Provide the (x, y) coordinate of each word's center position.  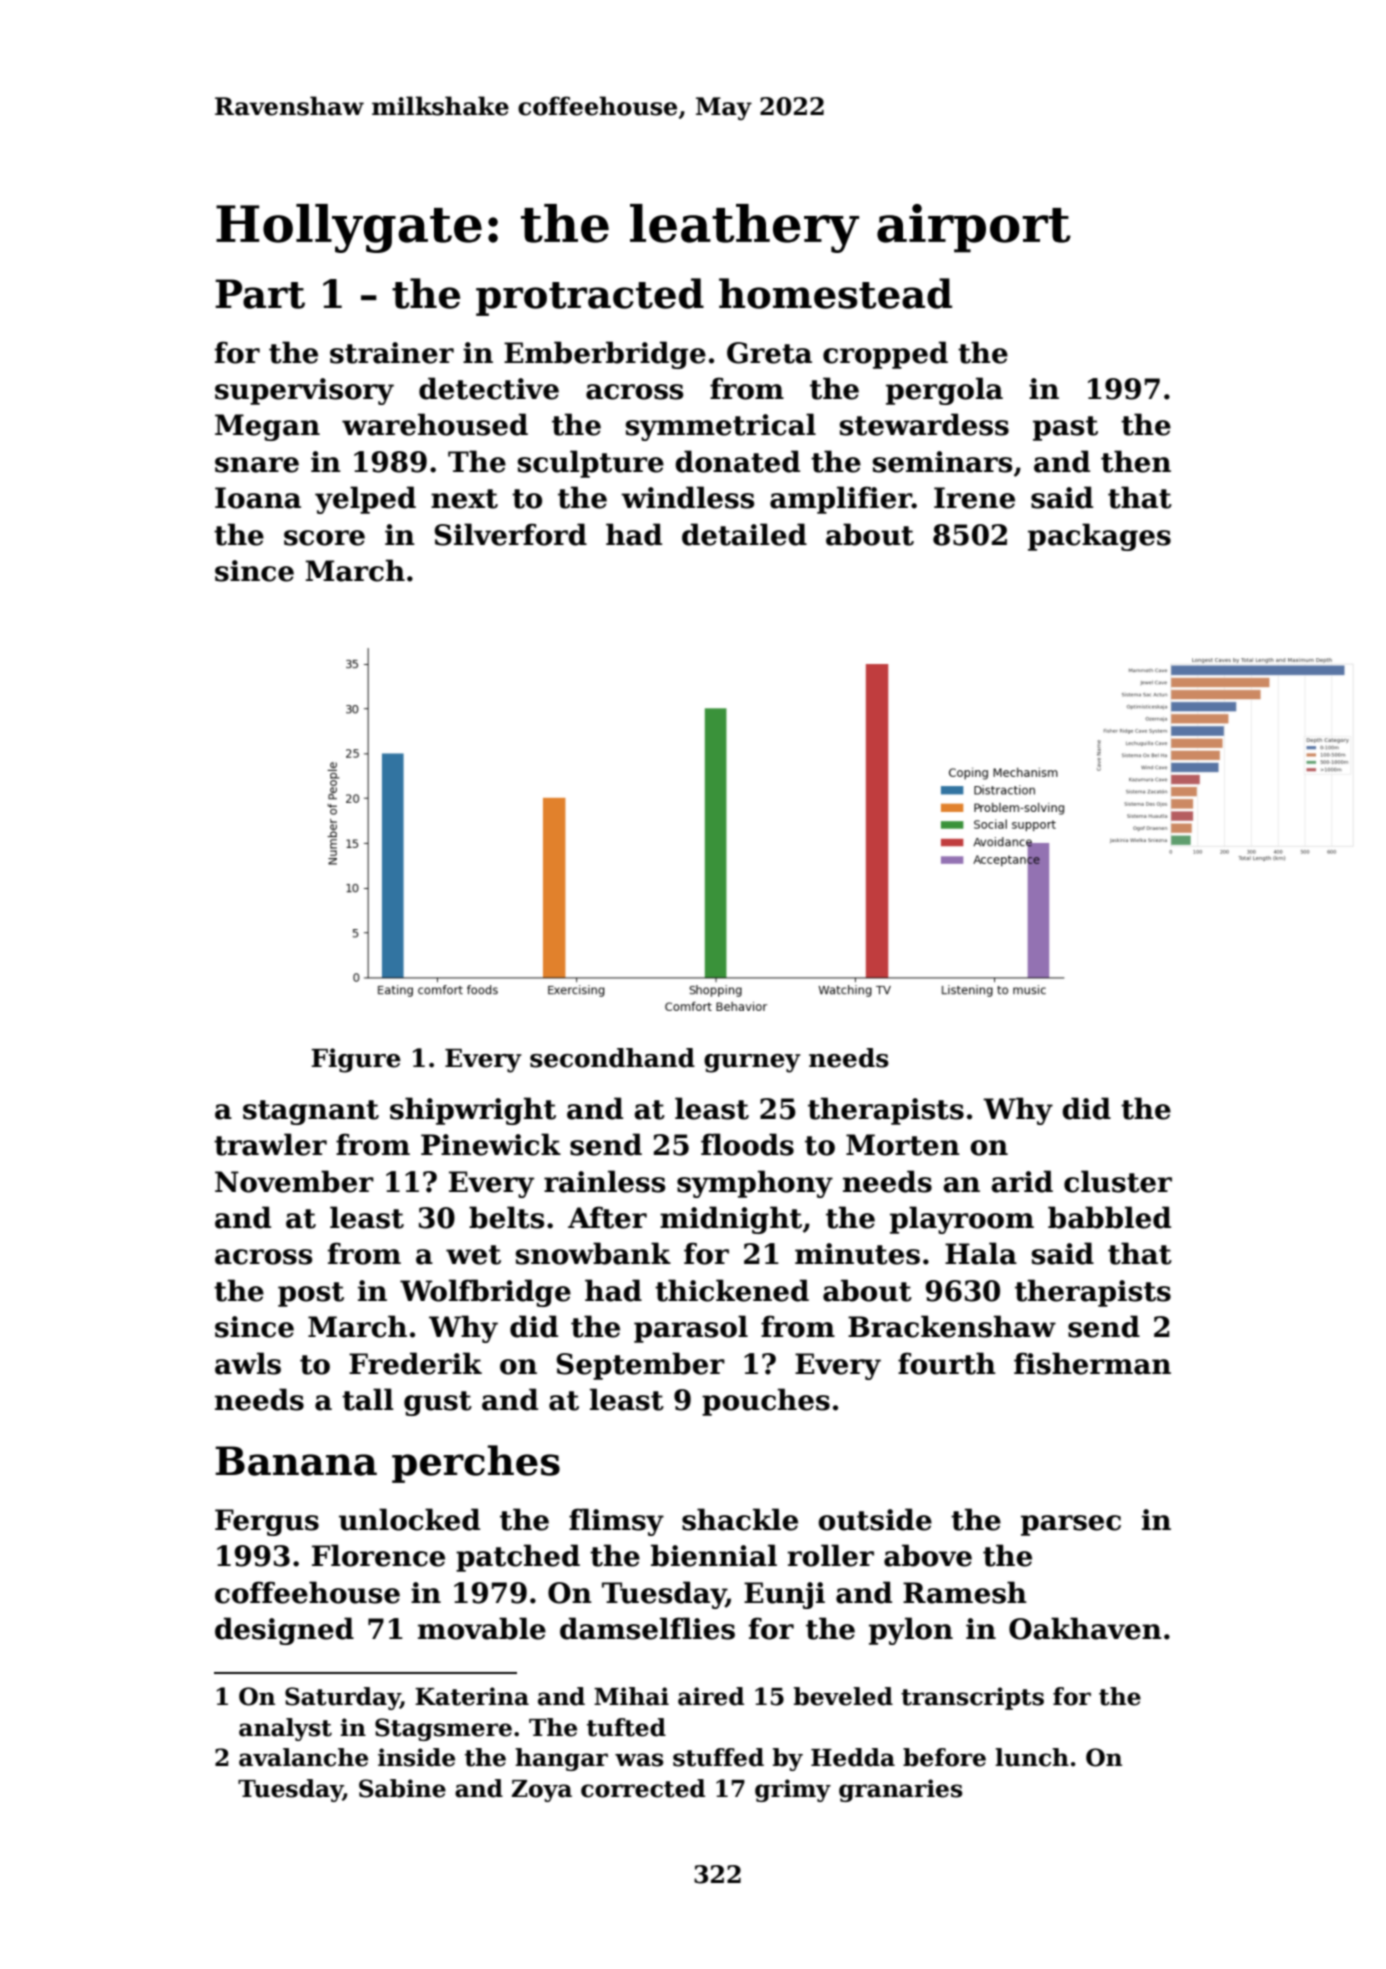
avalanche (303, 1757)
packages (1099, 537)
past (1065, 428)
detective (489, 388)
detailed (744, 534)
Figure (356, 1060)
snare (257, 465)
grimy (793, 1790)
